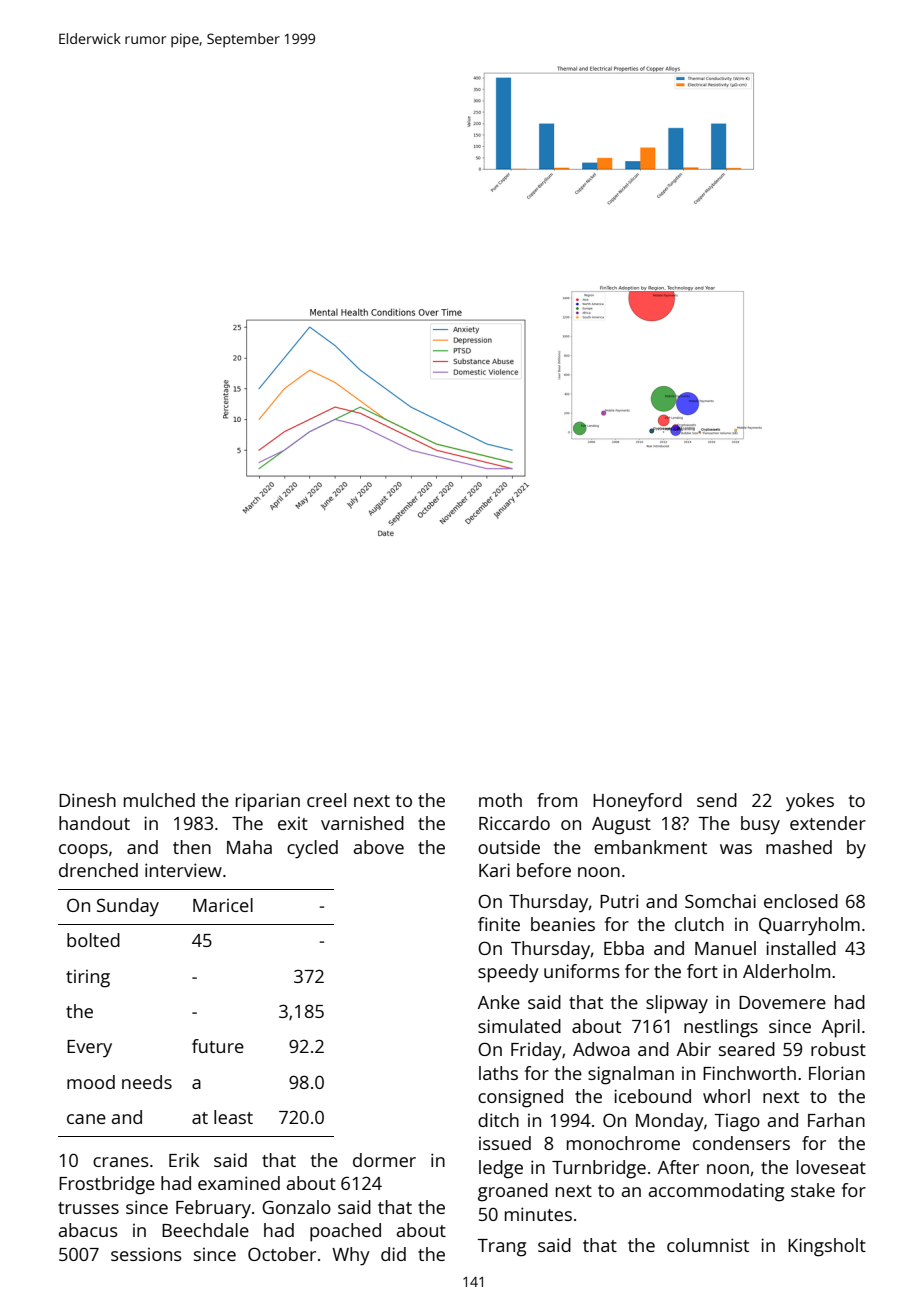 The height and width of the screenshot is (1308, 924). I want to click on handout, so click(94, 823).
